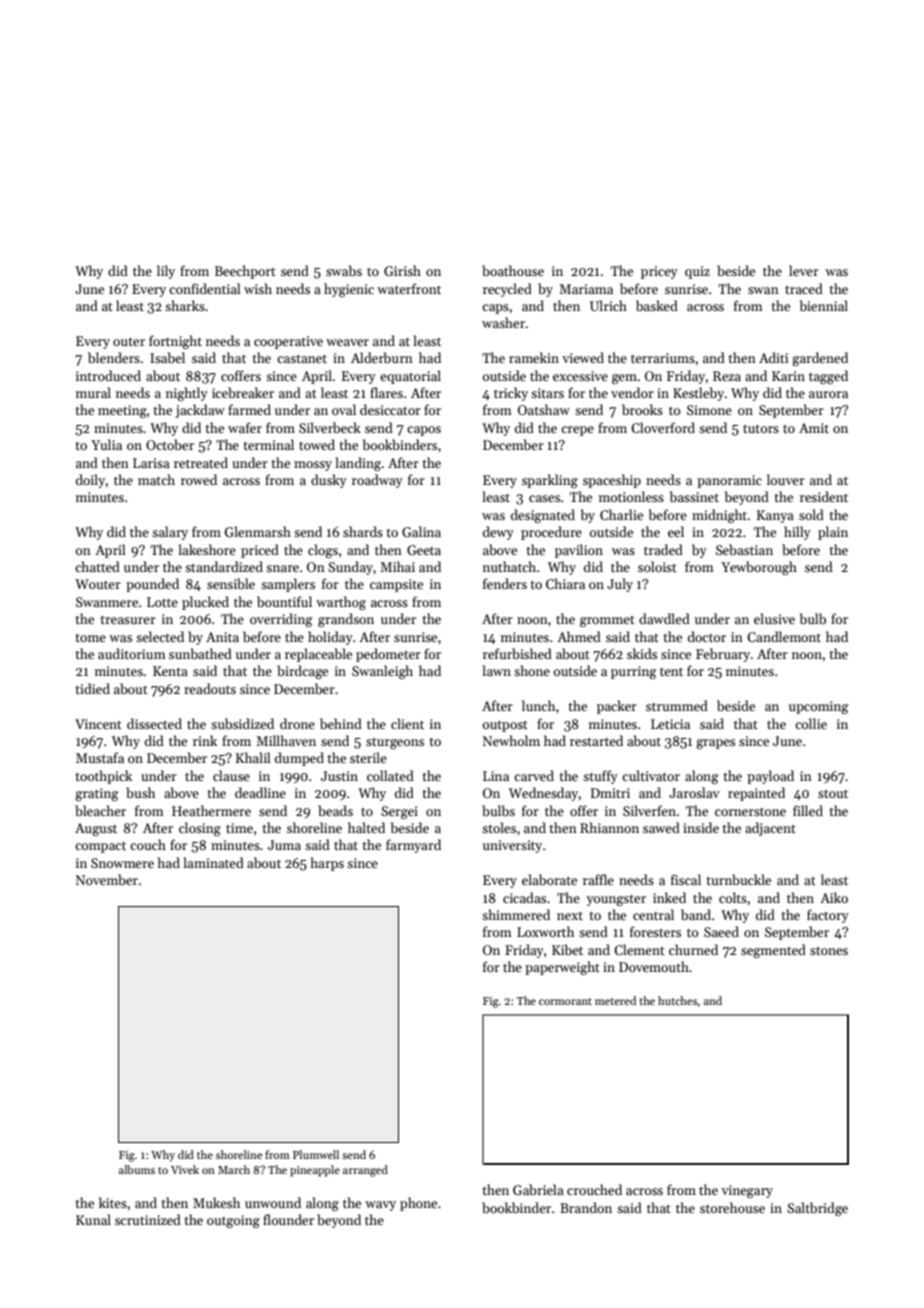 Image resolution: width=924 pixels, height=1308 pixels. Describe the element at coordinates (284, 845) in the image. I see `Juma` at that location.
